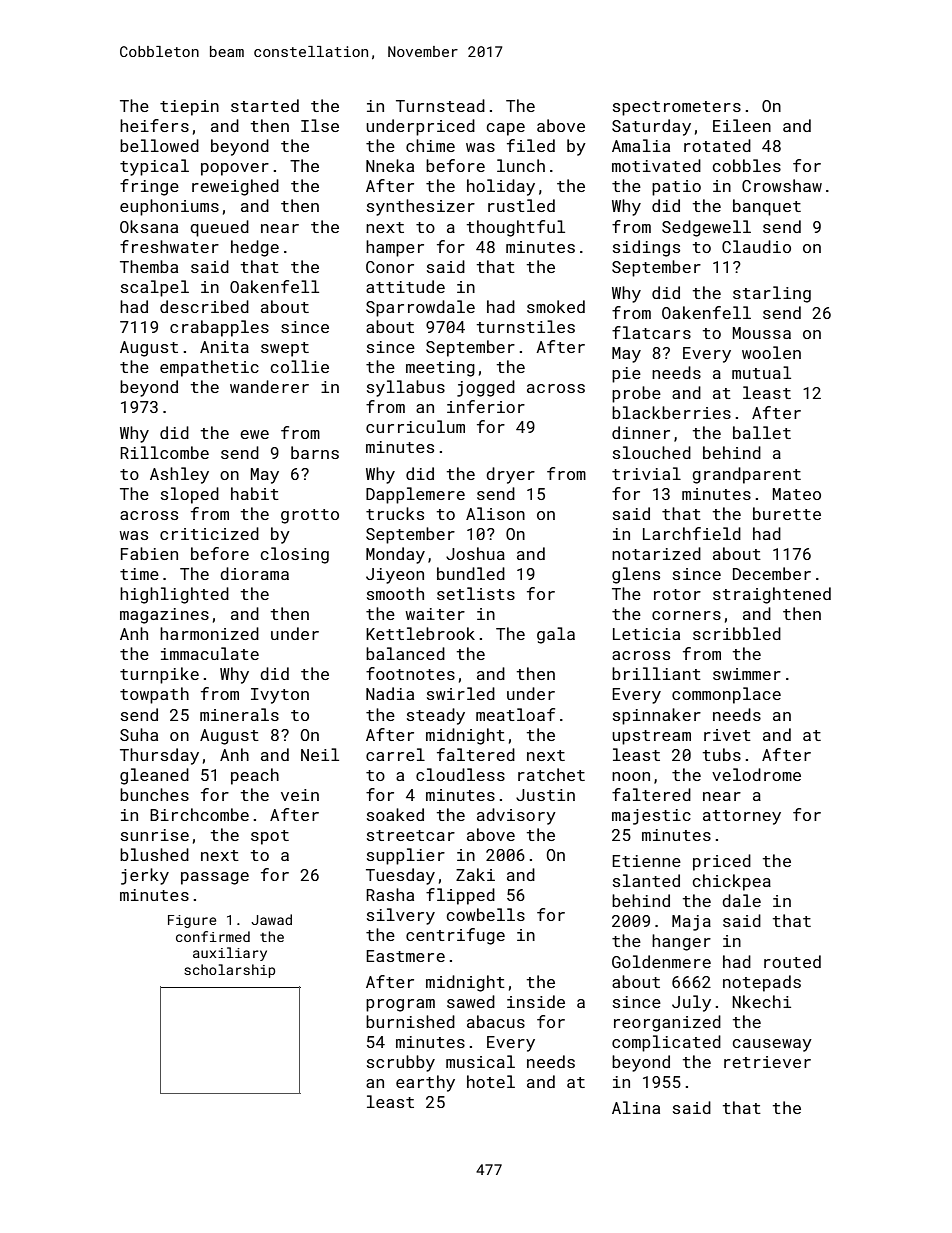 Image resolution: width=952 pixels, height=1233 pixels. Describe the element at coordinates (420, 633) in the screenshot. I see `Kettlebrook` at that location.
